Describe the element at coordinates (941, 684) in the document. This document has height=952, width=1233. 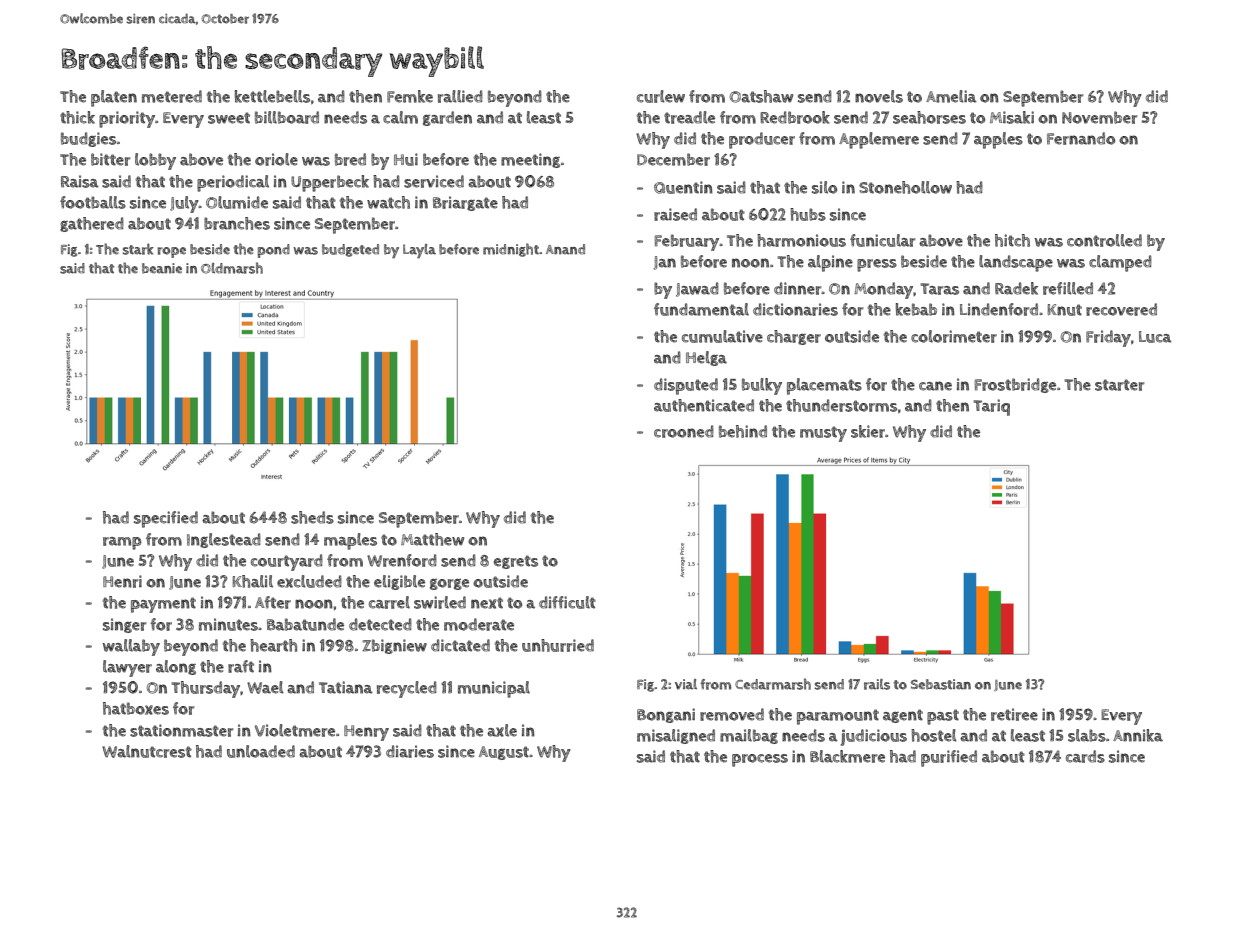
I see `Sebastian` at that location.
